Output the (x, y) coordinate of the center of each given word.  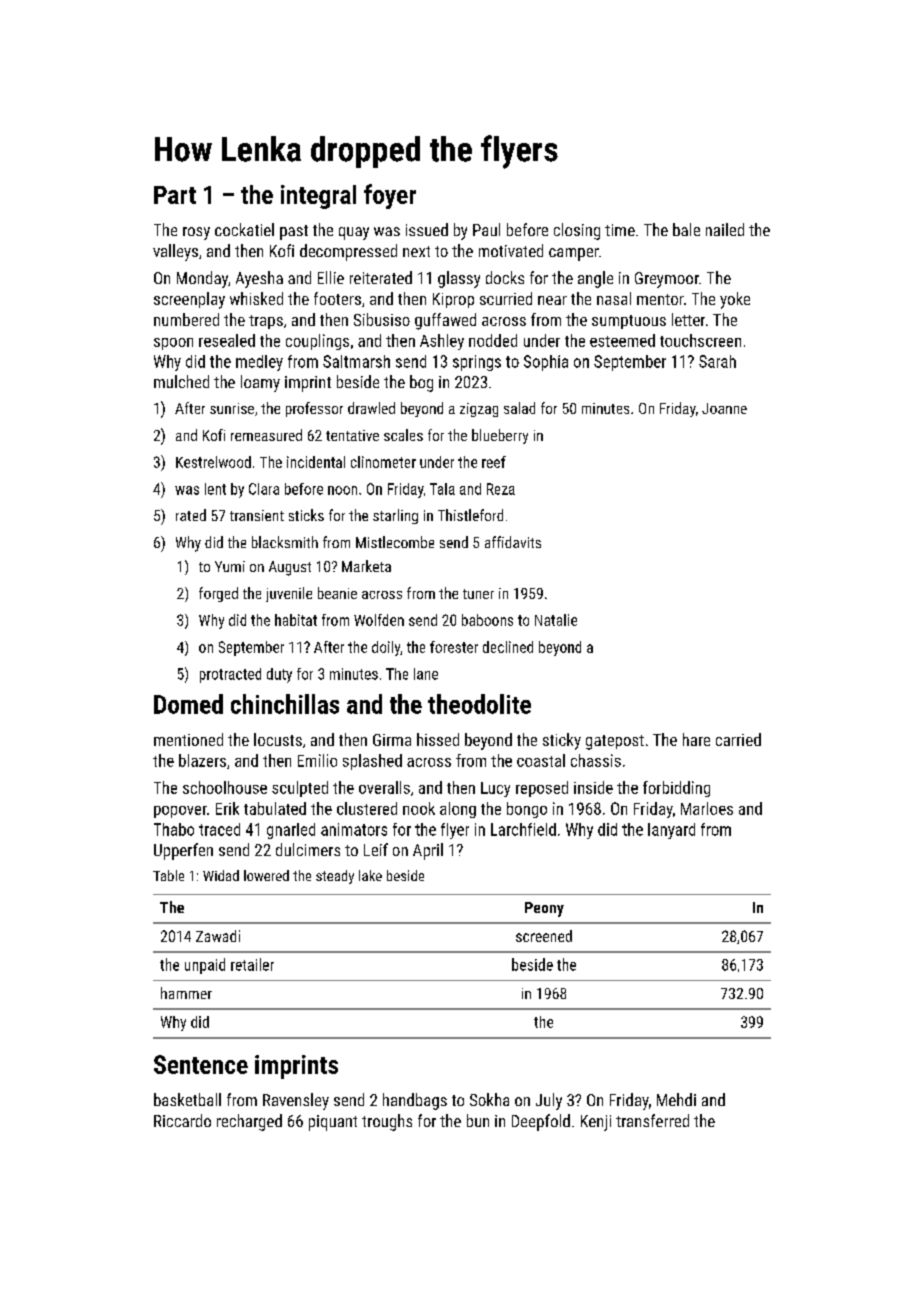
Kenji (596, 1123)
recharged (249, 1122)
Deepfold (541, 1122)
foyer (390, 196)
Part (175, 195)
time (620, 230)
